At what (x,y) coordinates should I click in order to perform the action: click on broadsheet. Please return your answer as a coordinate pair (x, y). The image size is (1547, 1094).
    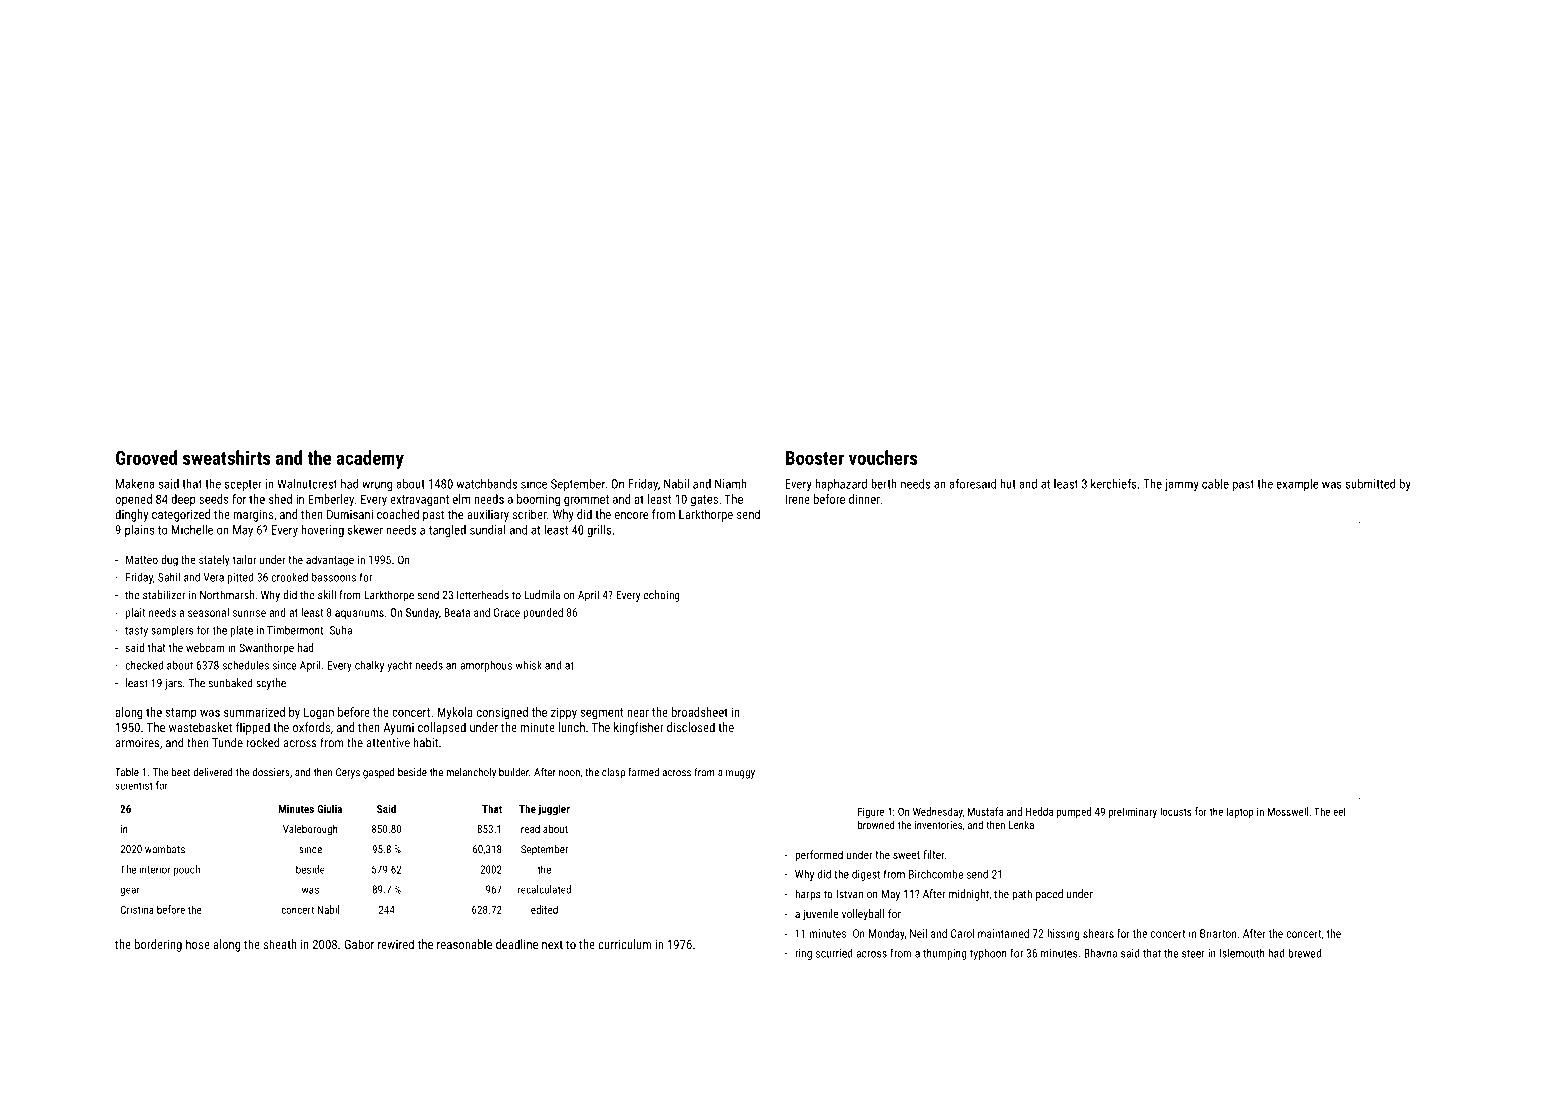
    Looking at the image, I should click on (700, 712).
